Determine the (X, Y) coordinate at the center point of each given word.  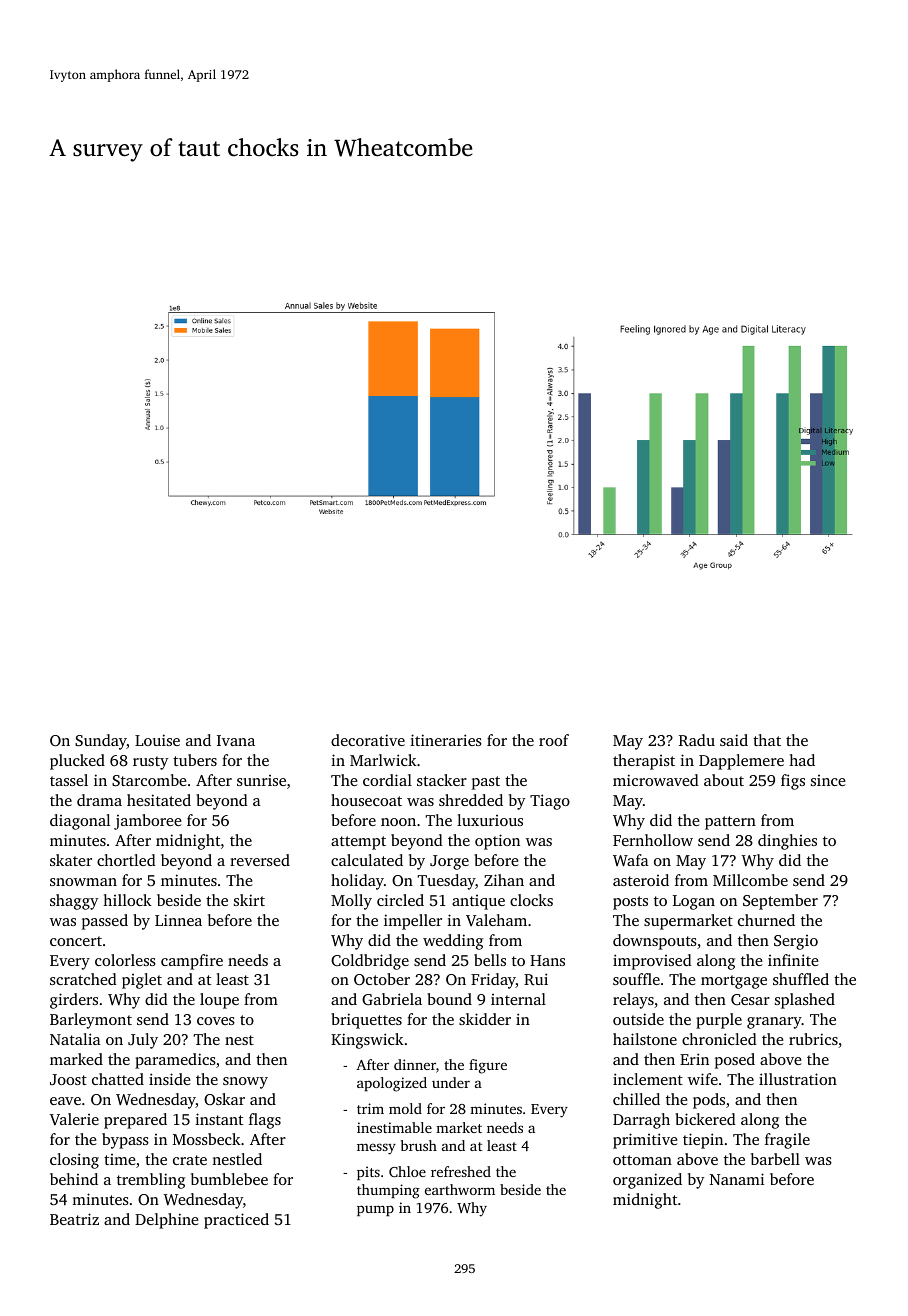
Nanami (737, 1179)
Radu (697, 740)
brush (419, 1145)
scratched (83, 979)
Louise (157, 740)
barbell (775, 1159)
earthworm (460, 1189)
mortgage (734, 982)
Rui (536, 979)
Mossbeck (207, 1139)
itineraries (446, 740)
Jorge (449, 862)
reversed (260, 860)
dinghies (787, 842)
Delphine (167, 1221)
